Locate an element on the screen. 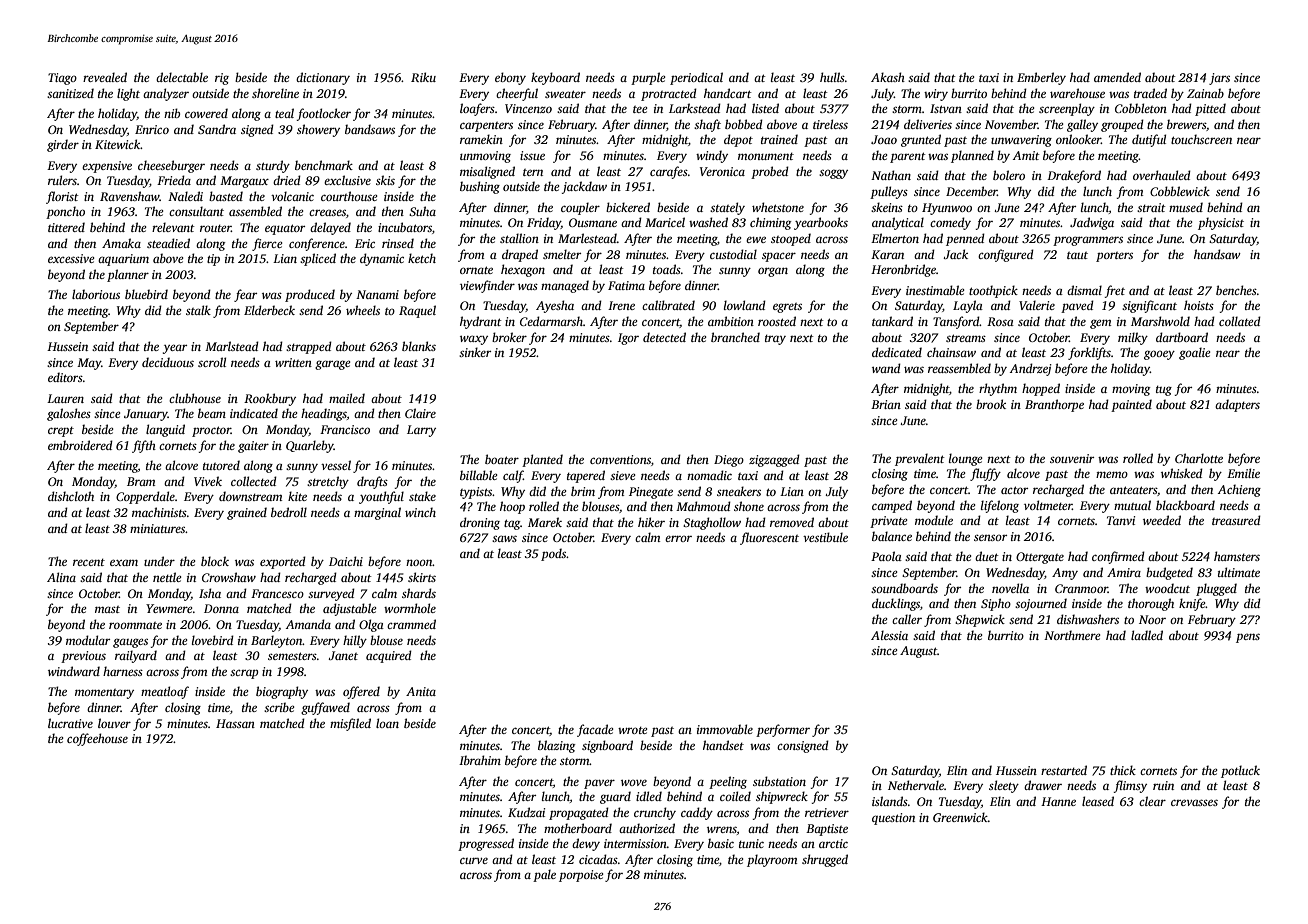 The height and width of the screenshot is (924, 1308). amended is located at coordinates (1117, 77).
